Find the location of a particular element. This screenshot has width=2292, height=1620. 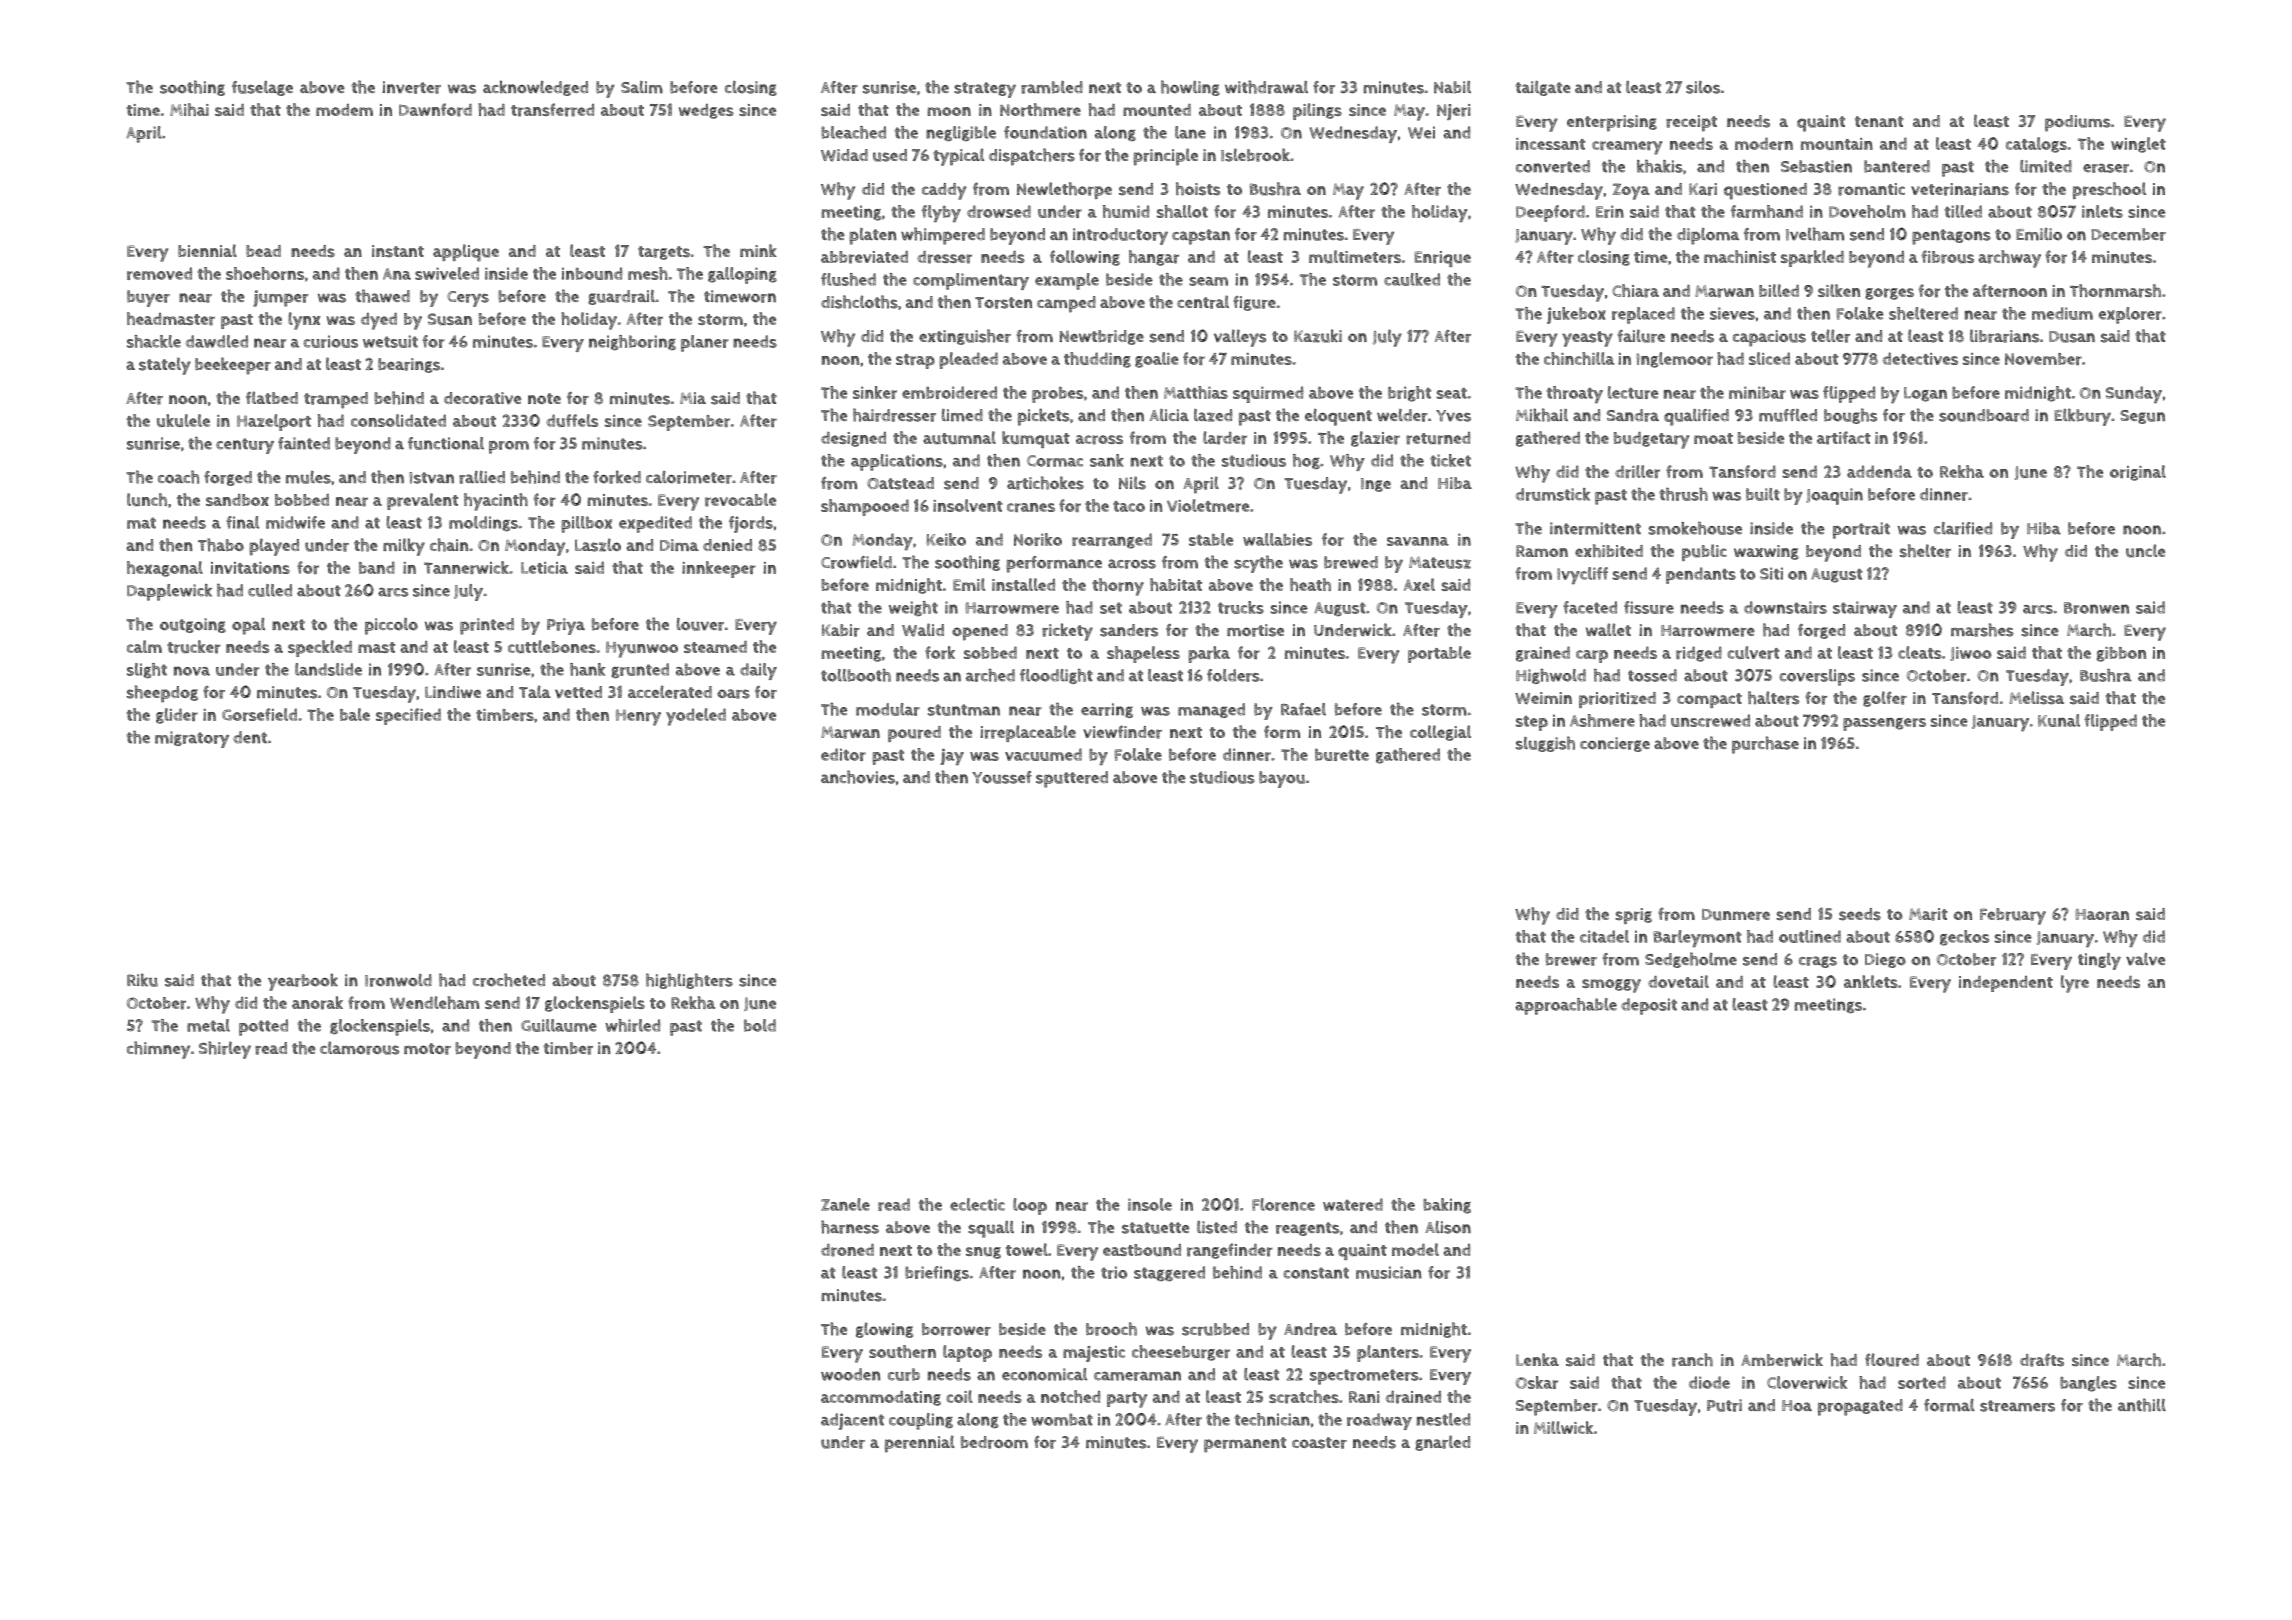

gibbon is located at coordinates (2121, 654).
